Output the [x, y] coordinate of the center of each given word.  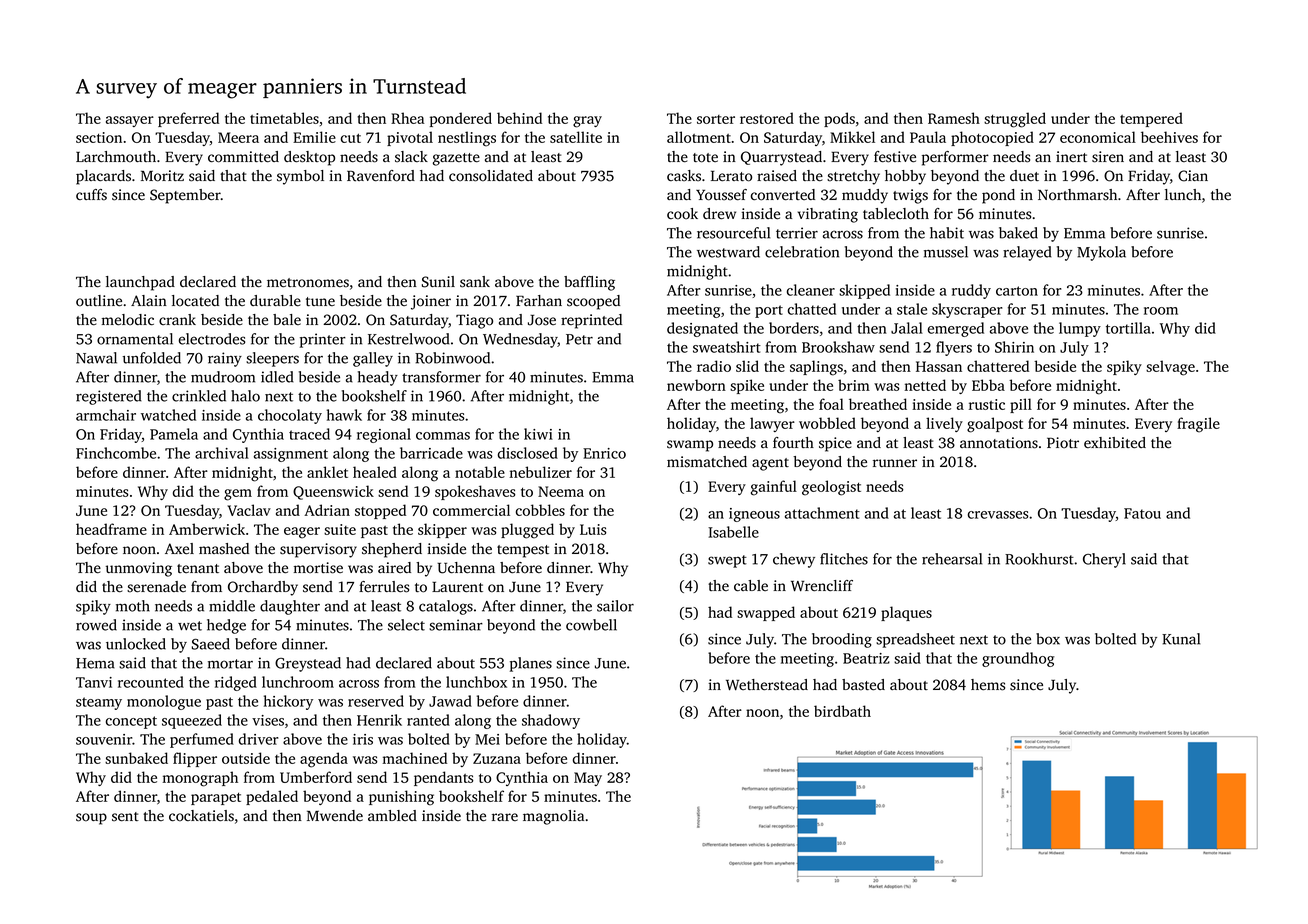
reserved [376, 701]
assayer [130, 121]
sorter [716, 119]
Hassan [939, 366]
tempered [1151, 119]
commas [443, 436]
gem [238, 495]
